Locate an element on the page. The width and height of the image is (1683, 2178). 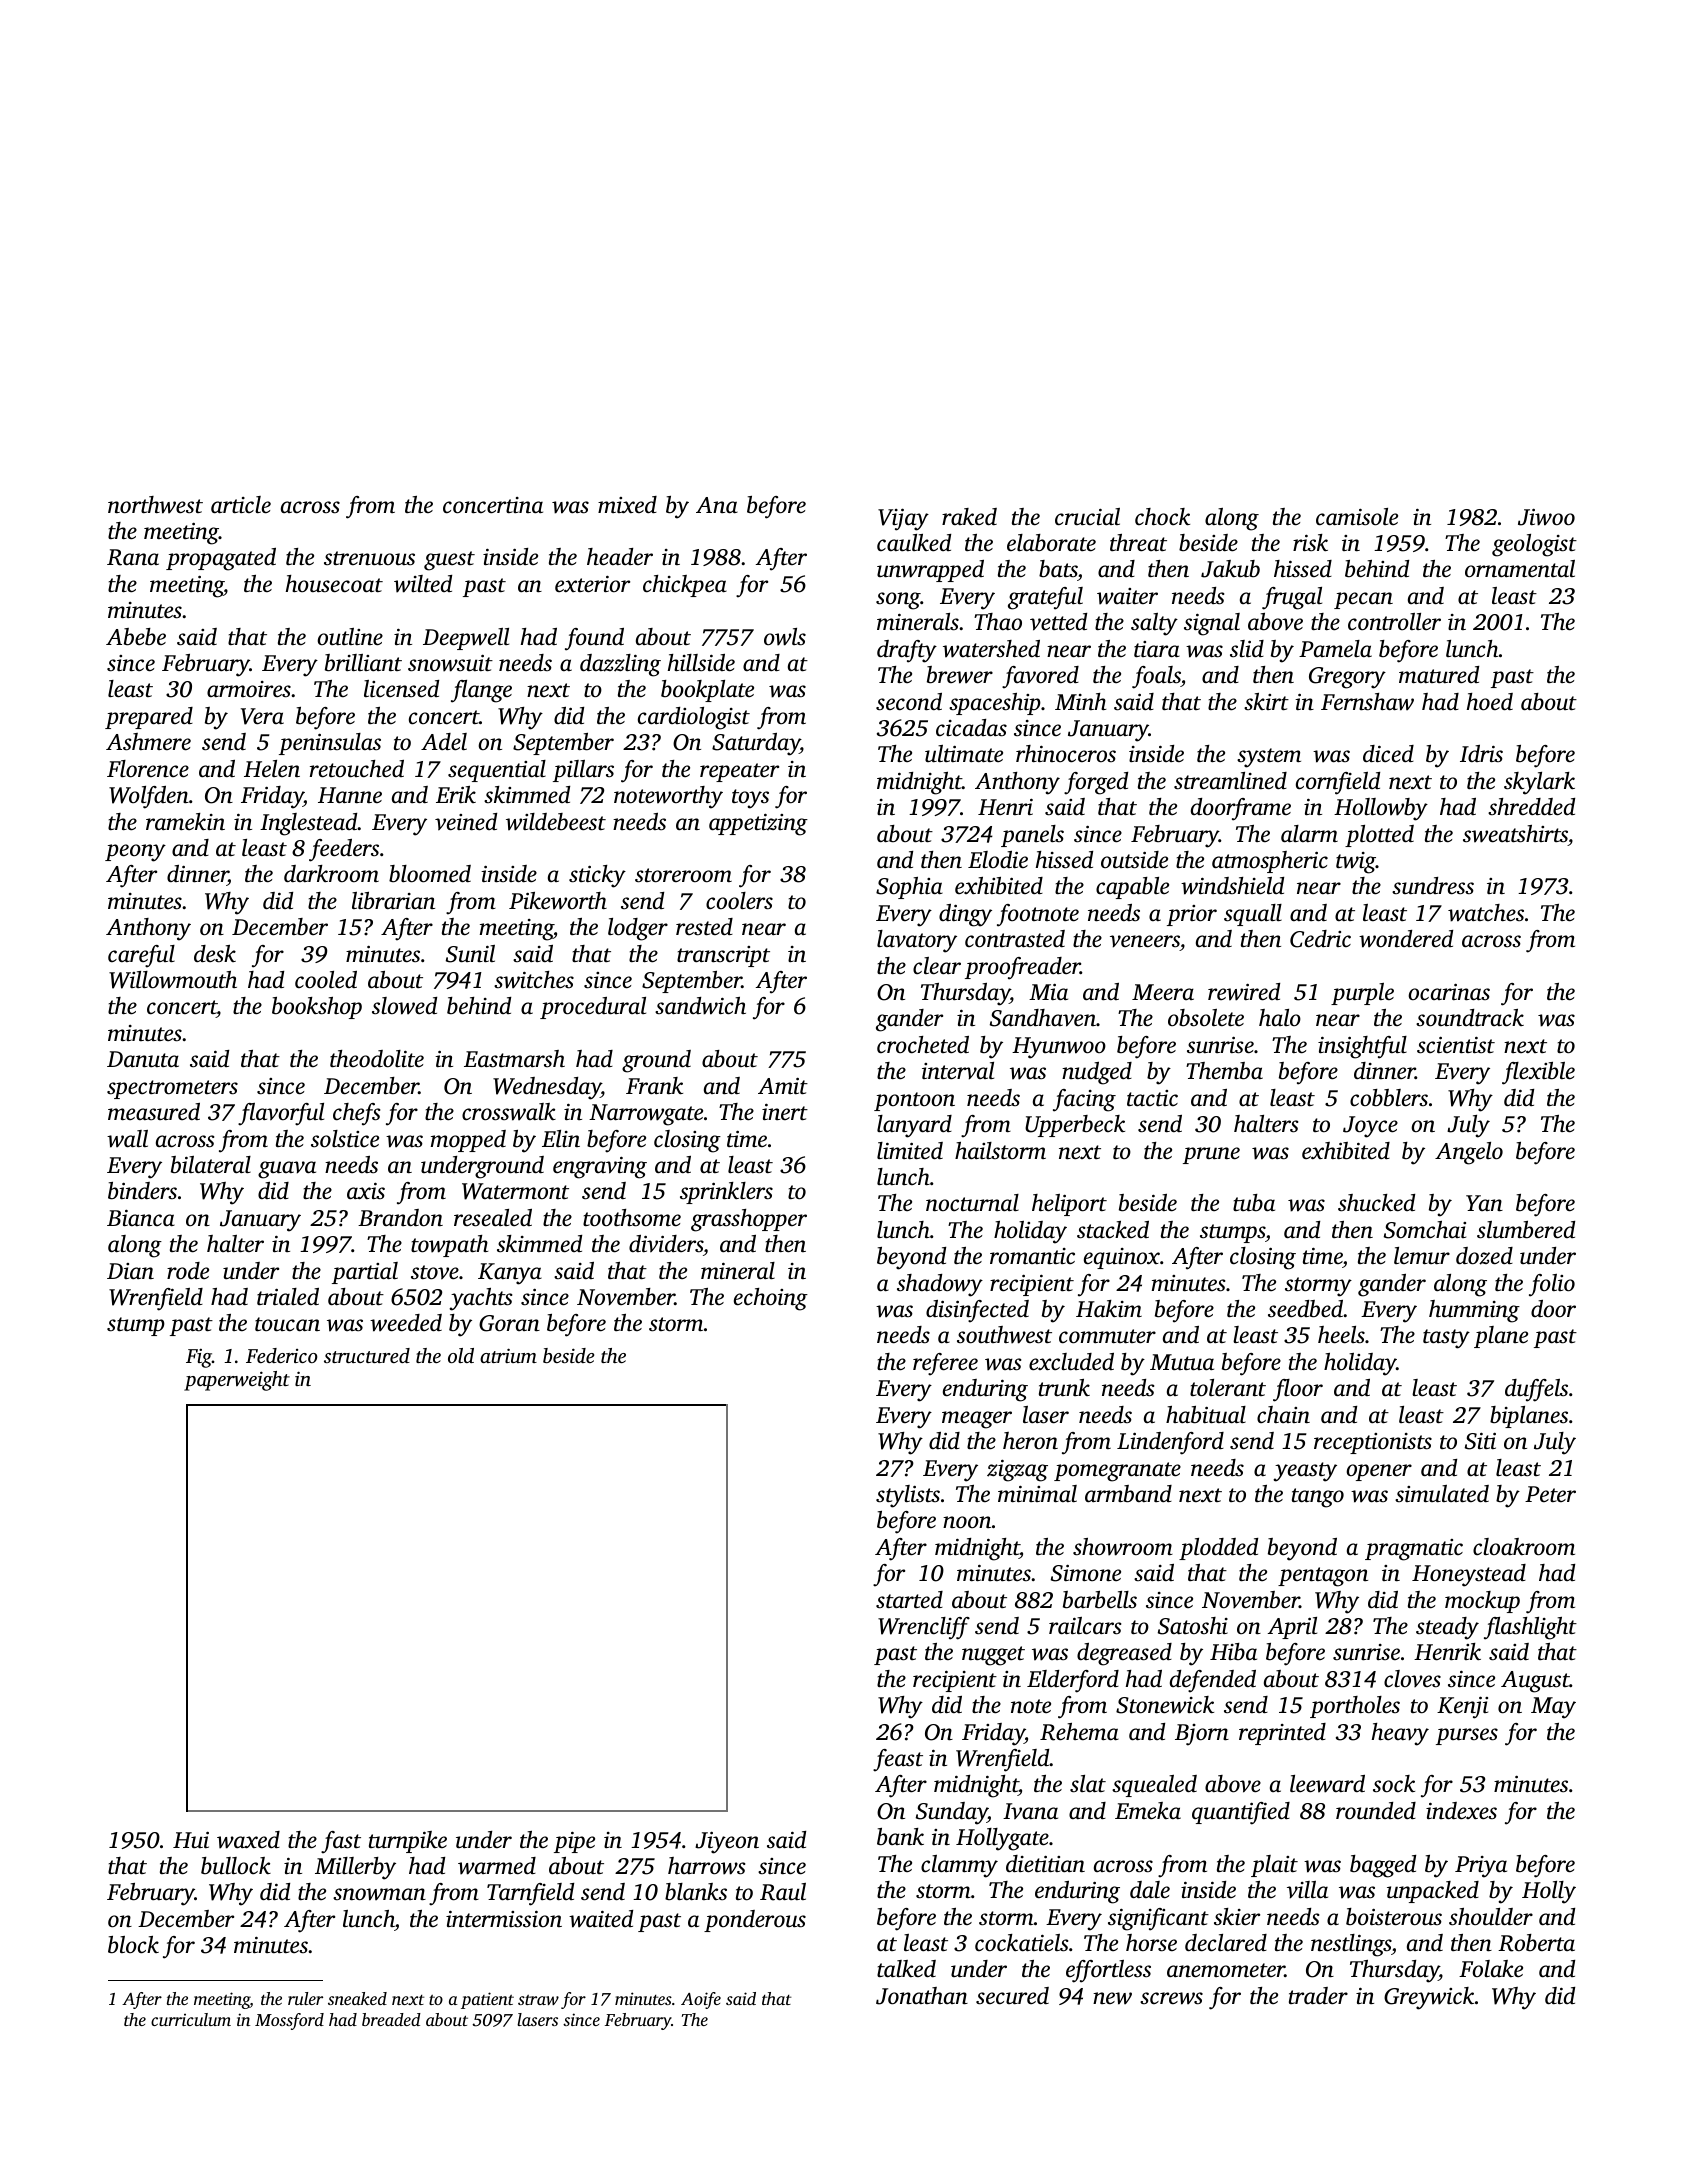
Jiwoo is located at coordinates (1546, 517).
